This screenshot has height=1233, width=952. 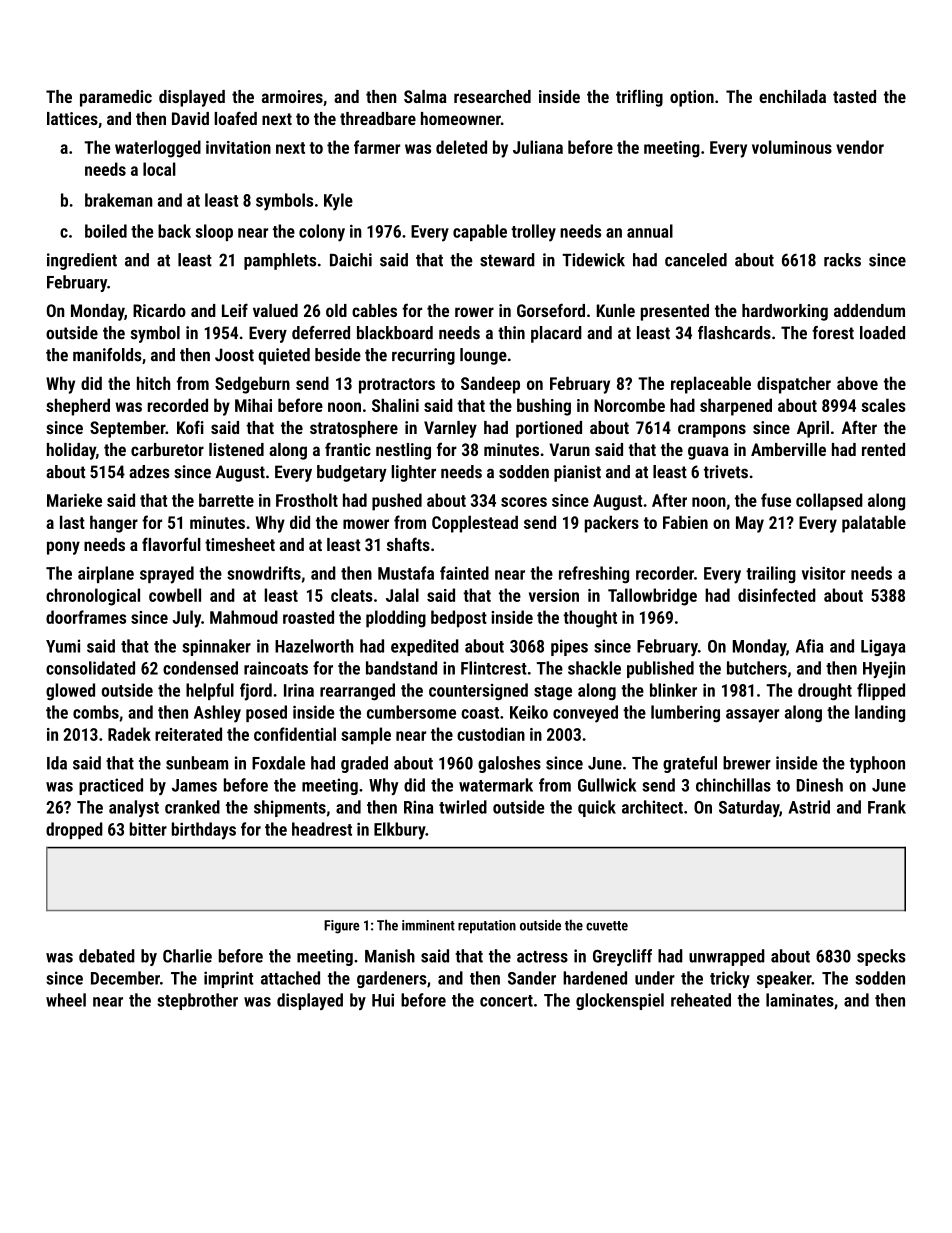 What do you see at coordinates (240, 544) in the screenshot?
I see `timesheet` at bounding box center [240, 544].
